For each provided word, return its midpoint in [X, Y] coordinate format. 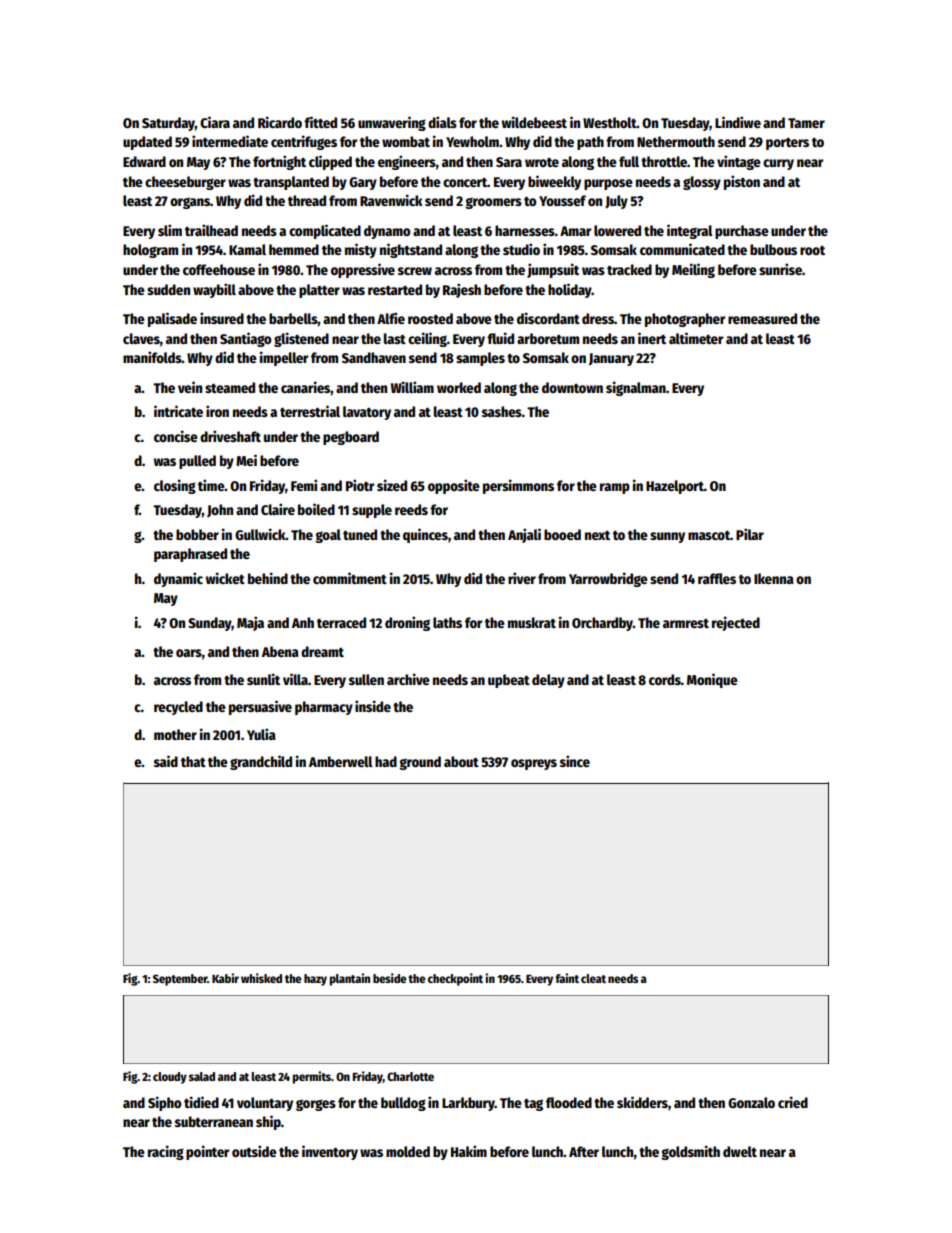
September [180, 980]
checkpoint [455, 979]
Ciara [215, 122]
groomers [493, 203]
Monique [712, 680]
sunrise [780, 269]
